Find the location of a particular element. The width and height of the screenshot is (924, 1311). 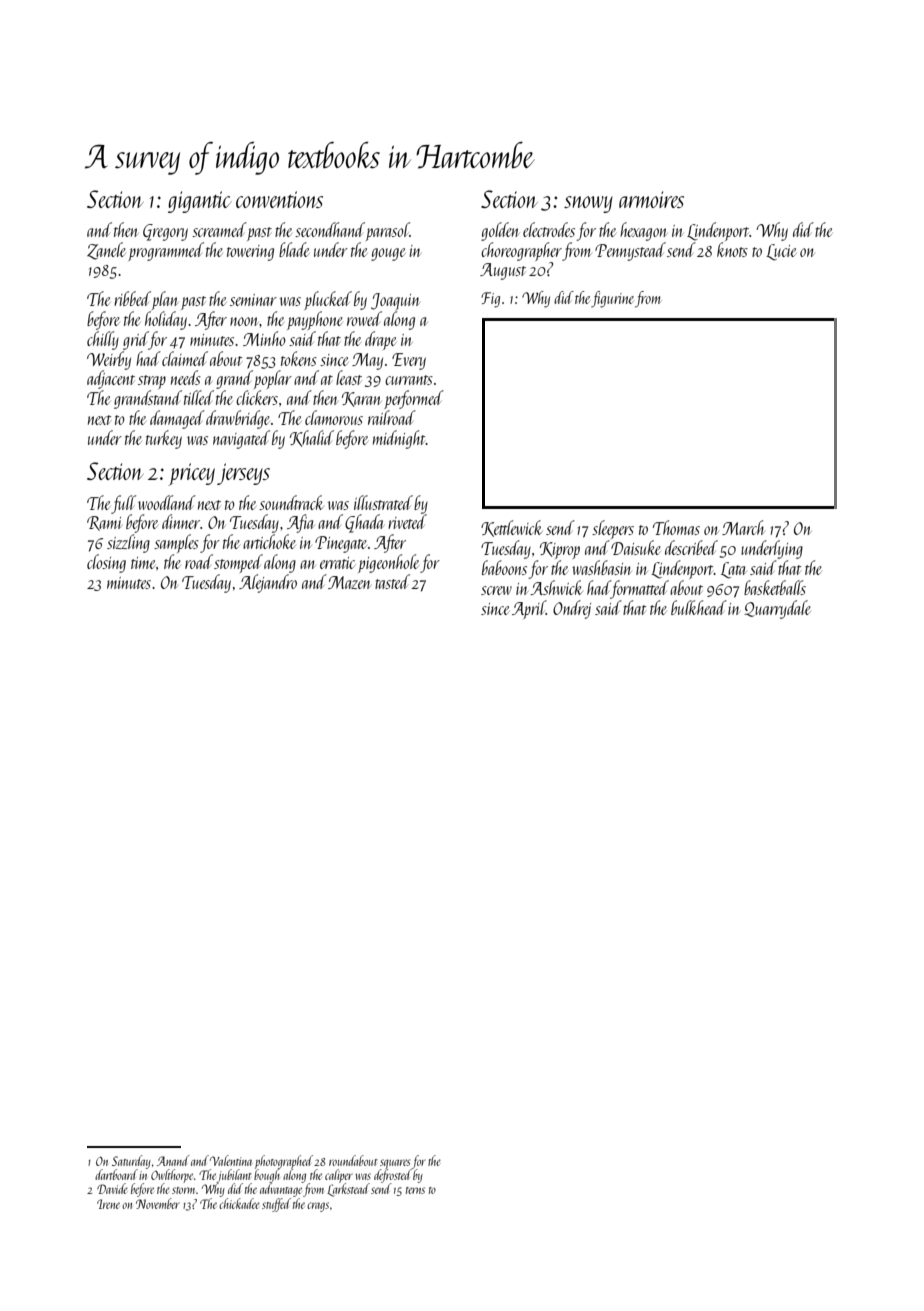

conventions is located at coordinates (279, 199).
